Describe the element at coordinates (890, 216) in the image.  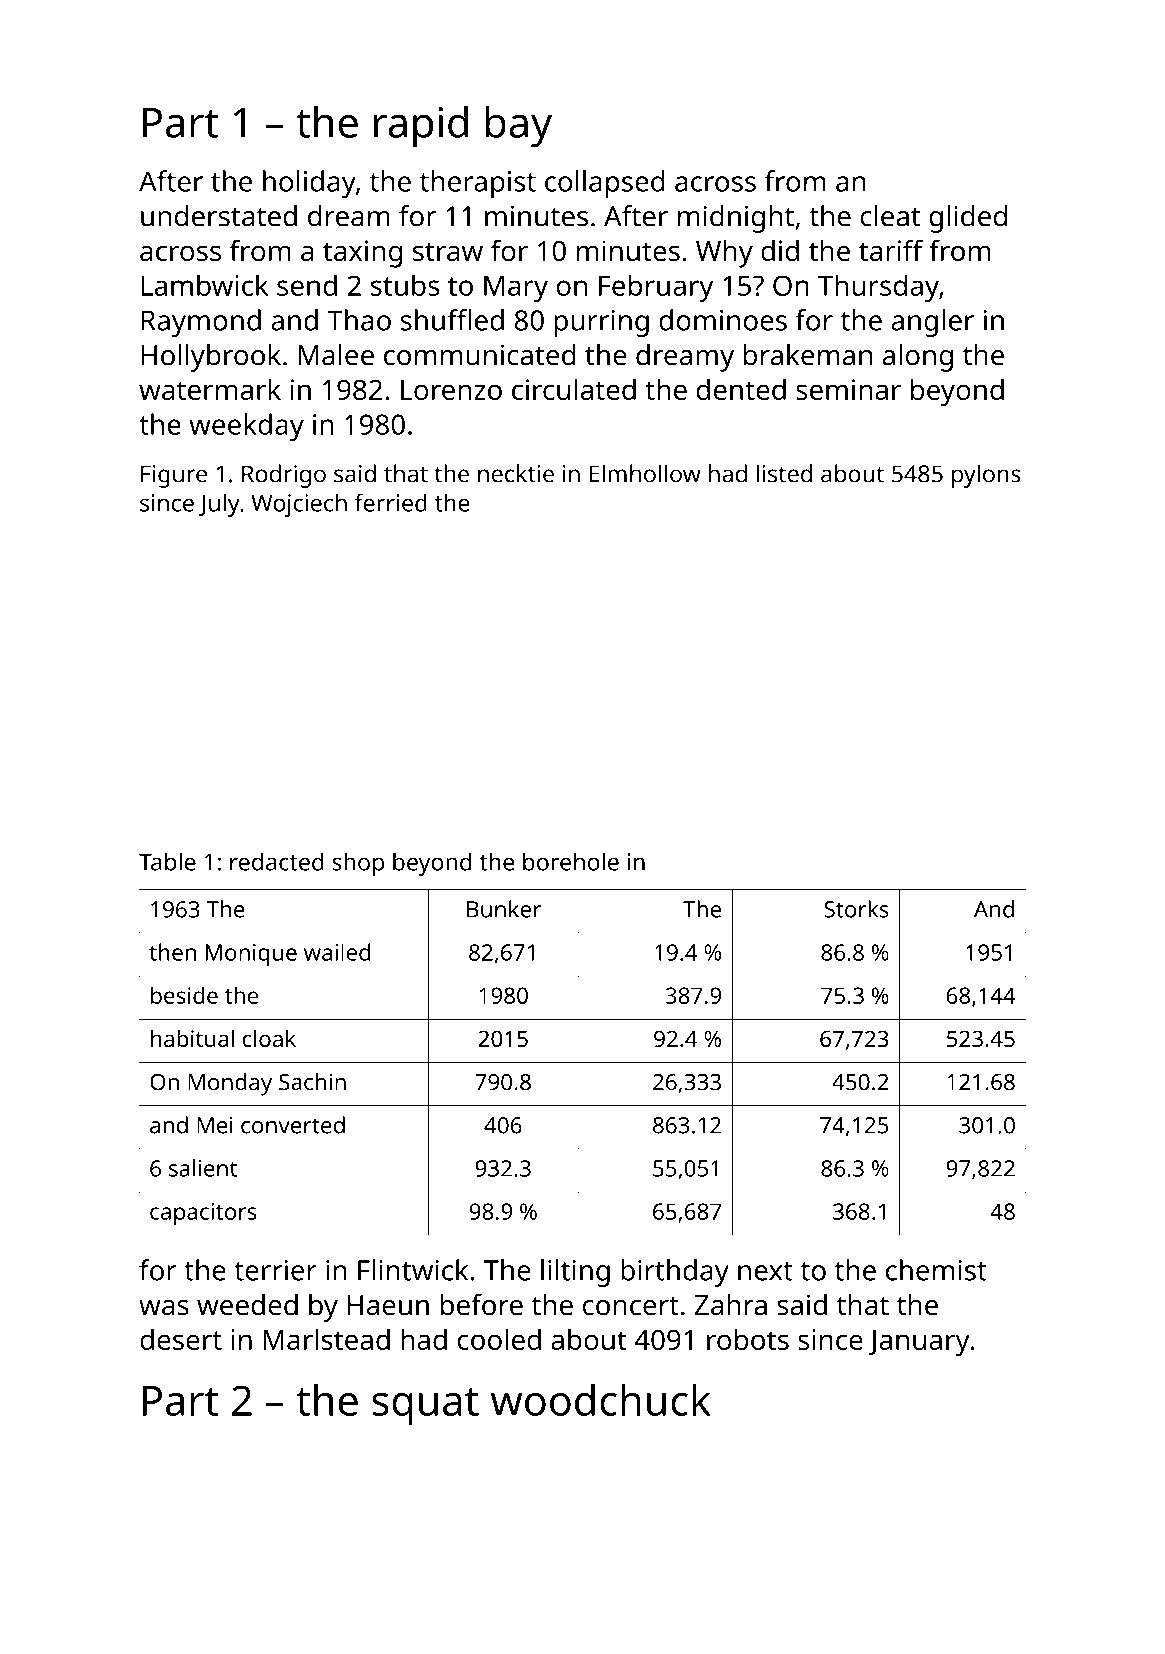
I see `cleat` at that location.
